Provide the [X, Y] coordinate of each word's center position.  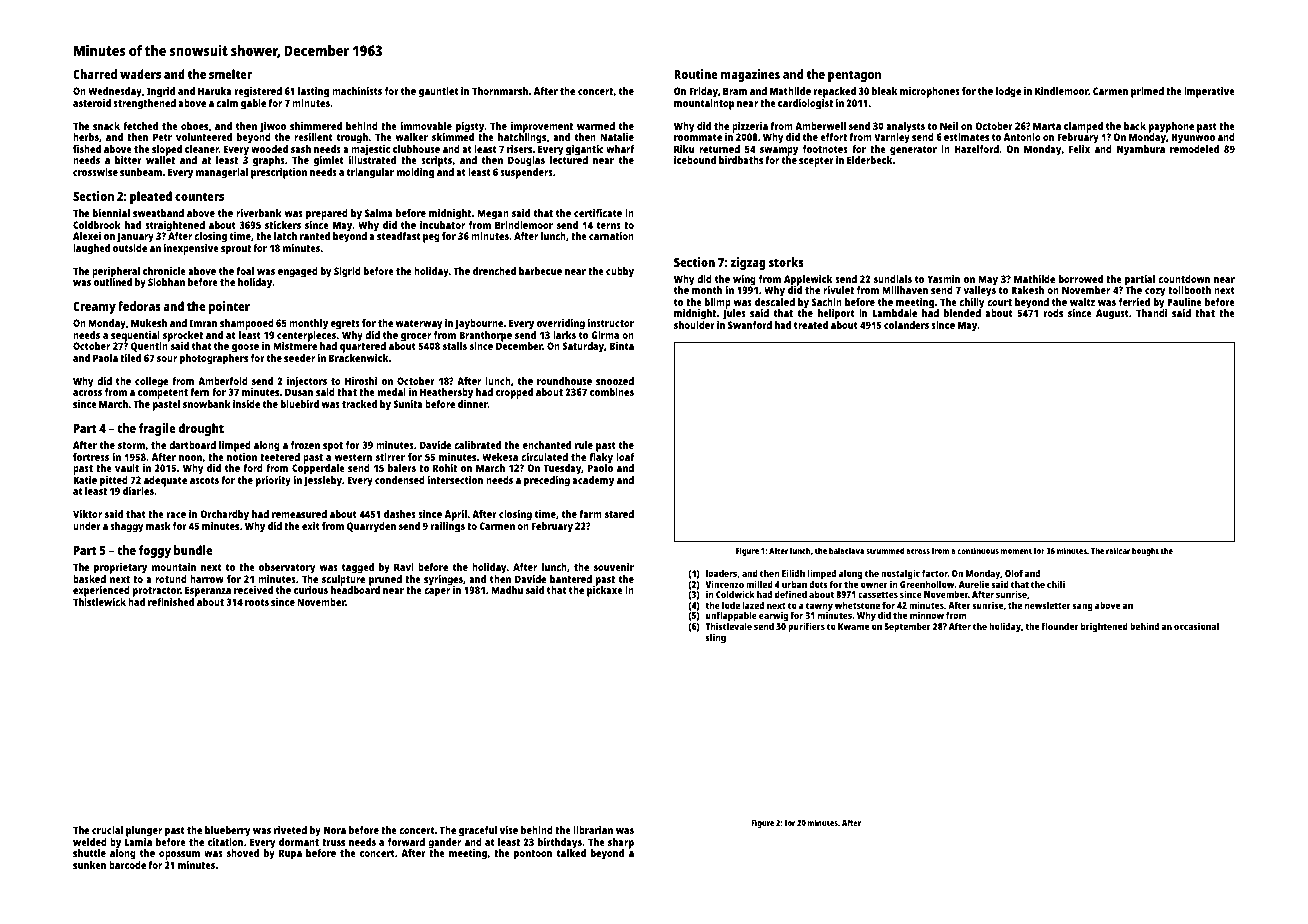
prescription [279, 173]
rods [1053, 313]
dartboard [192, 445]
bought [1145, 551]
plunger [144, 831]
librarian [593, 830]
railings [448, 527]
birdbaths [741, 160]
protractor [156, 592]
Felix [1079, 149]
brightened [1104, 627]
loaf [625, 457]
